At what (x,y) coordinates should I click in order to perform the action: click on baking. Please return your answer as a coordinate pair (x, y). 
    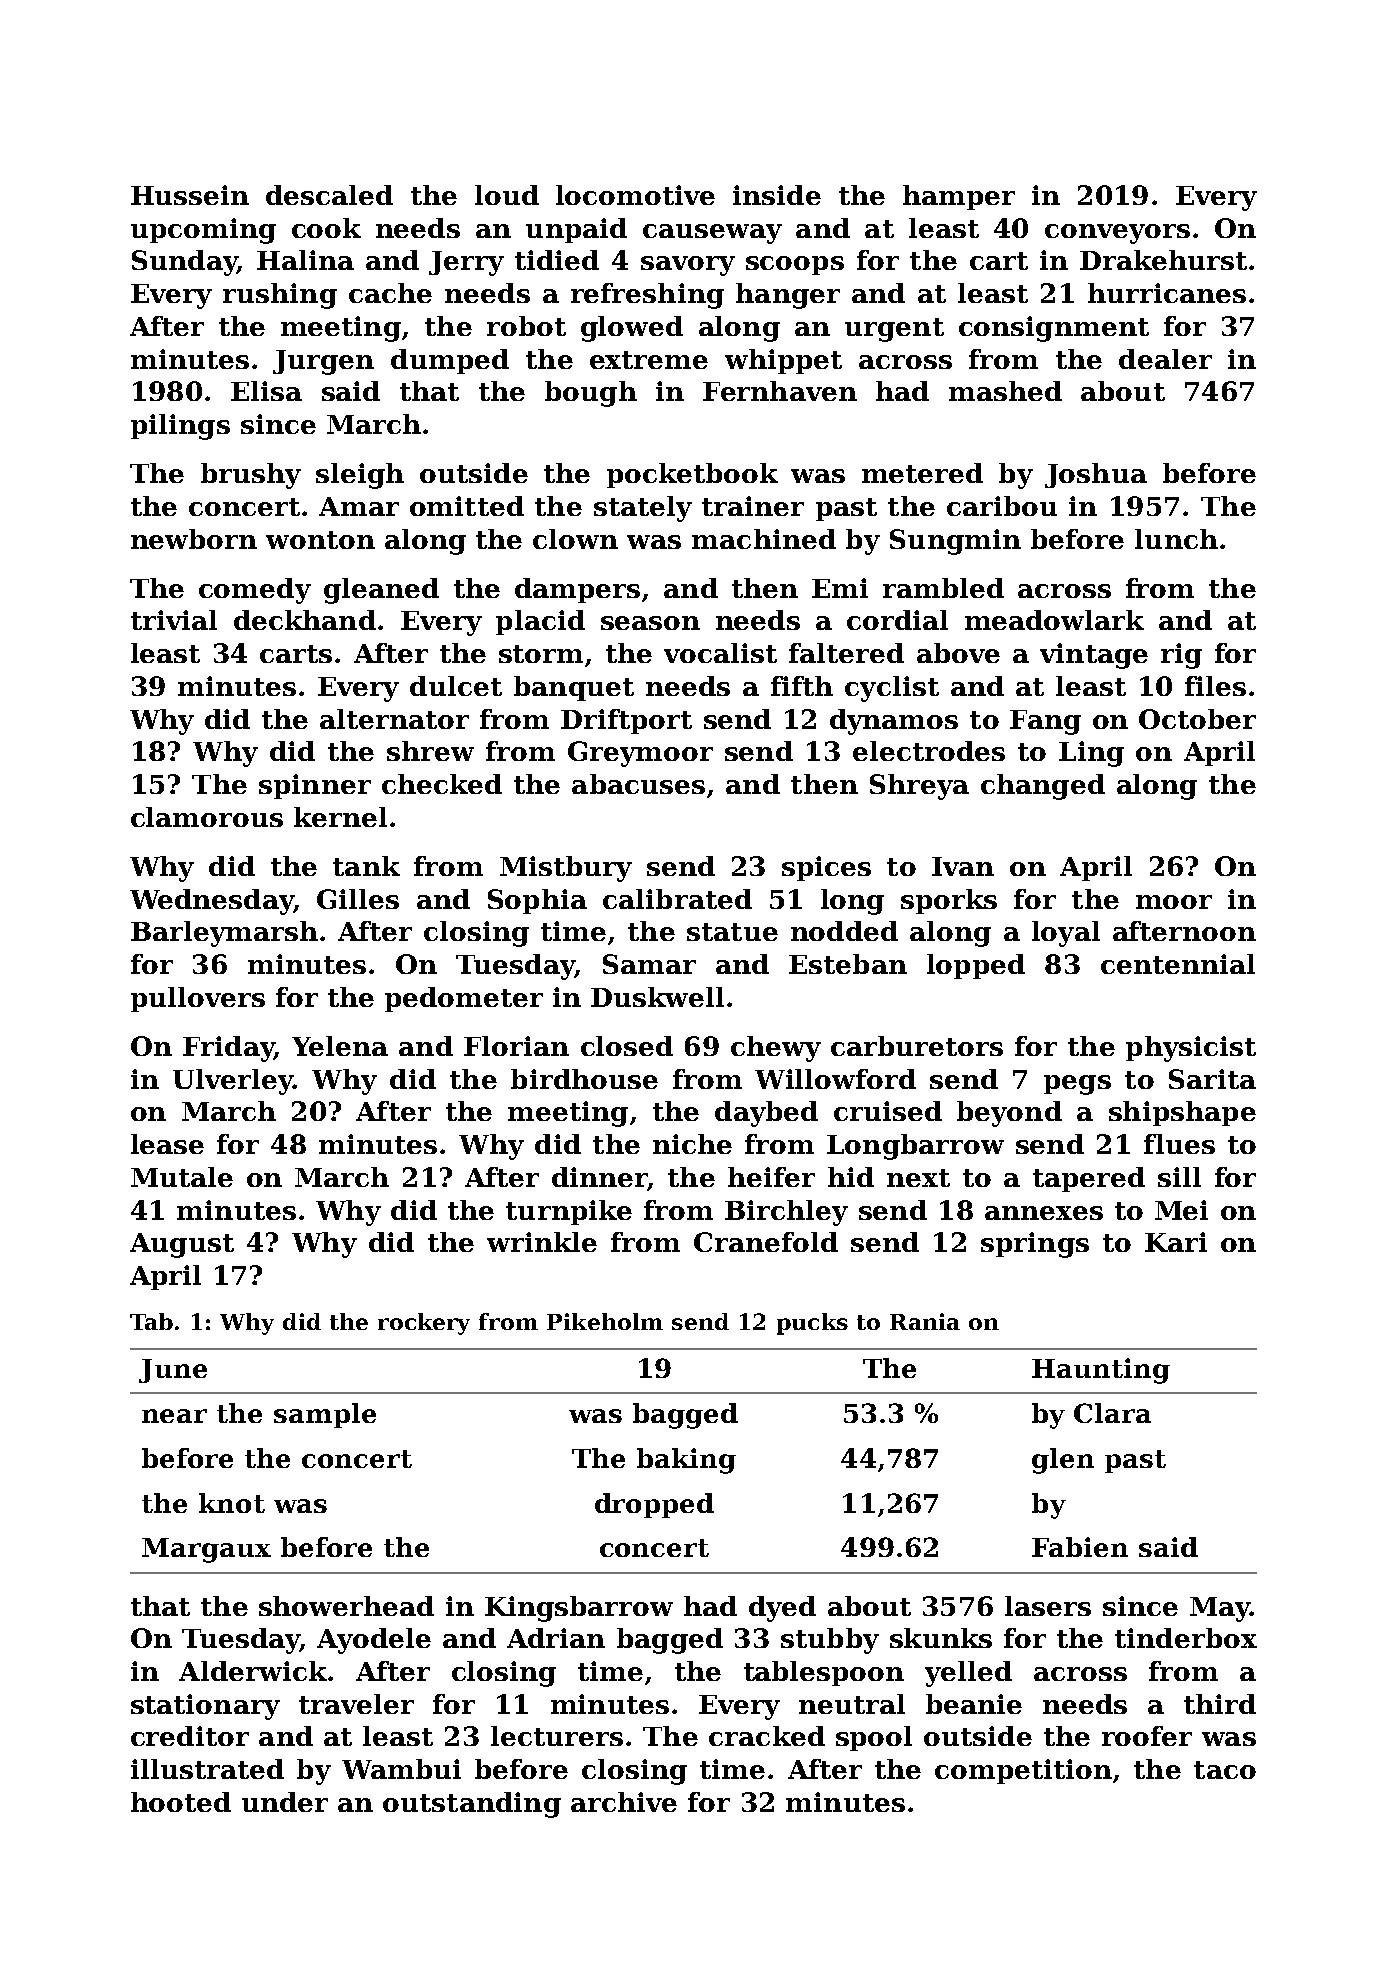
    Looking at the image, I should click on (686, 1461).
